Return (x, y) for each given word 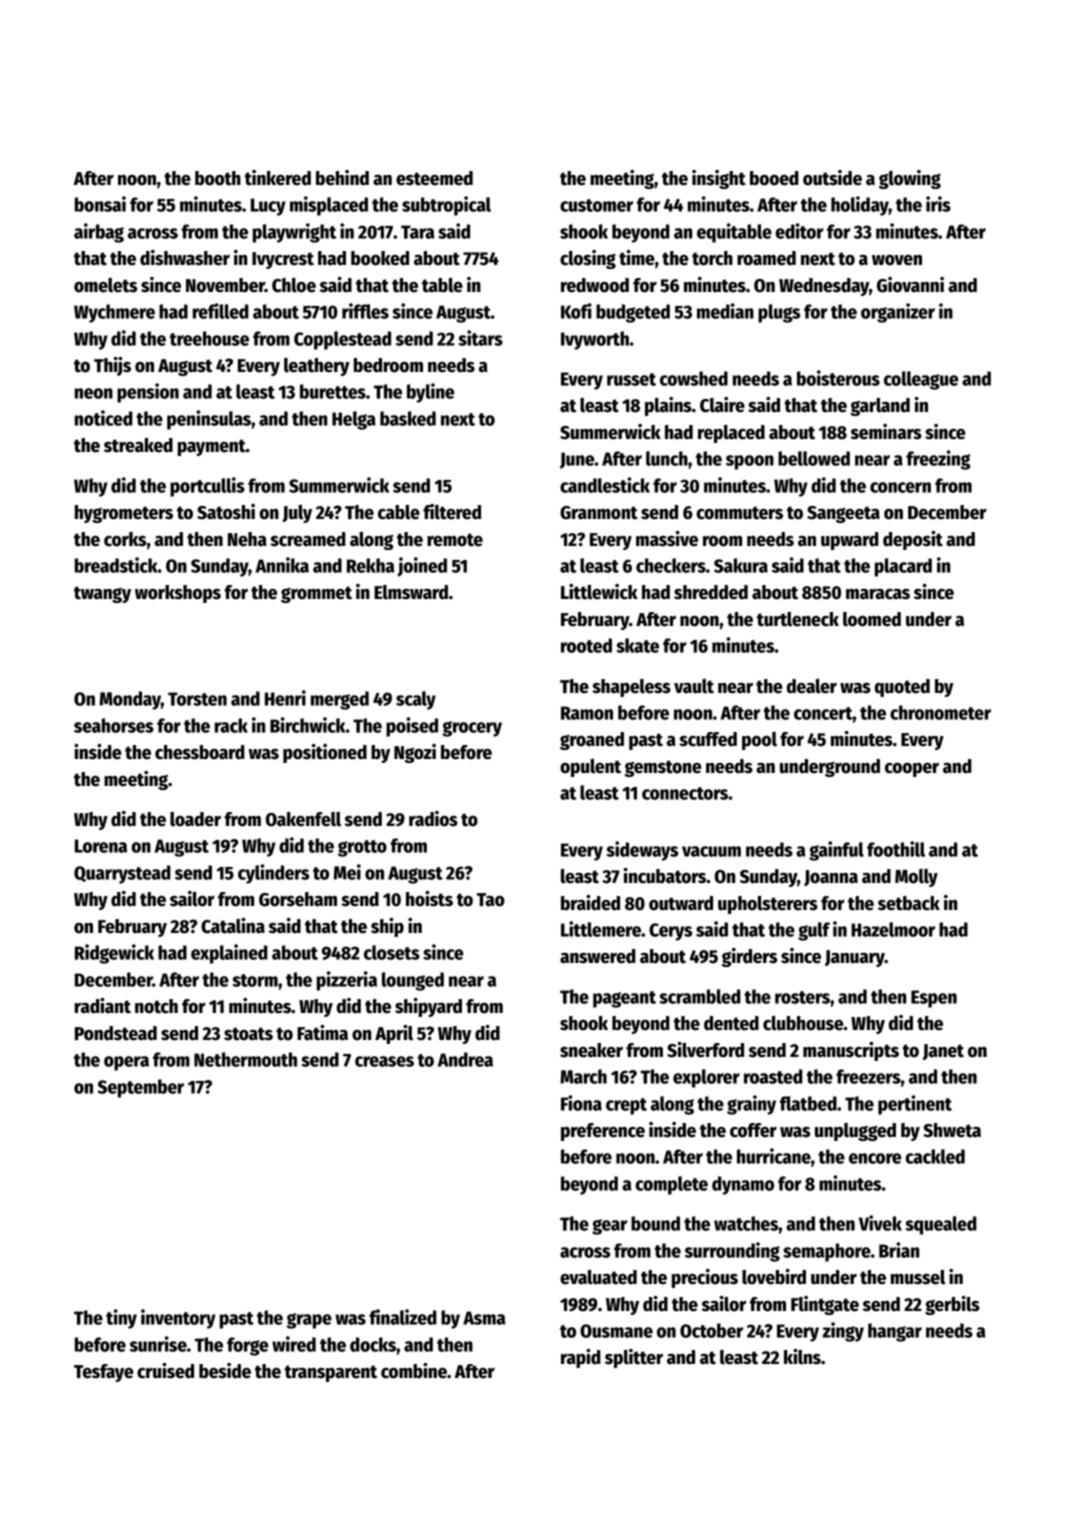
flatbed (808, 1103)
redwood (595, 285)
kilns (802, 1357)
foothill (896, 849)
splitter (634, 1358)
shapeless (631, 688)
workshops (178, 594)
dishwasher (185, 258)
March (583, 1076)
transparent (331, 1373)
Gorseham (298, 899)
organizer (898, 313)
